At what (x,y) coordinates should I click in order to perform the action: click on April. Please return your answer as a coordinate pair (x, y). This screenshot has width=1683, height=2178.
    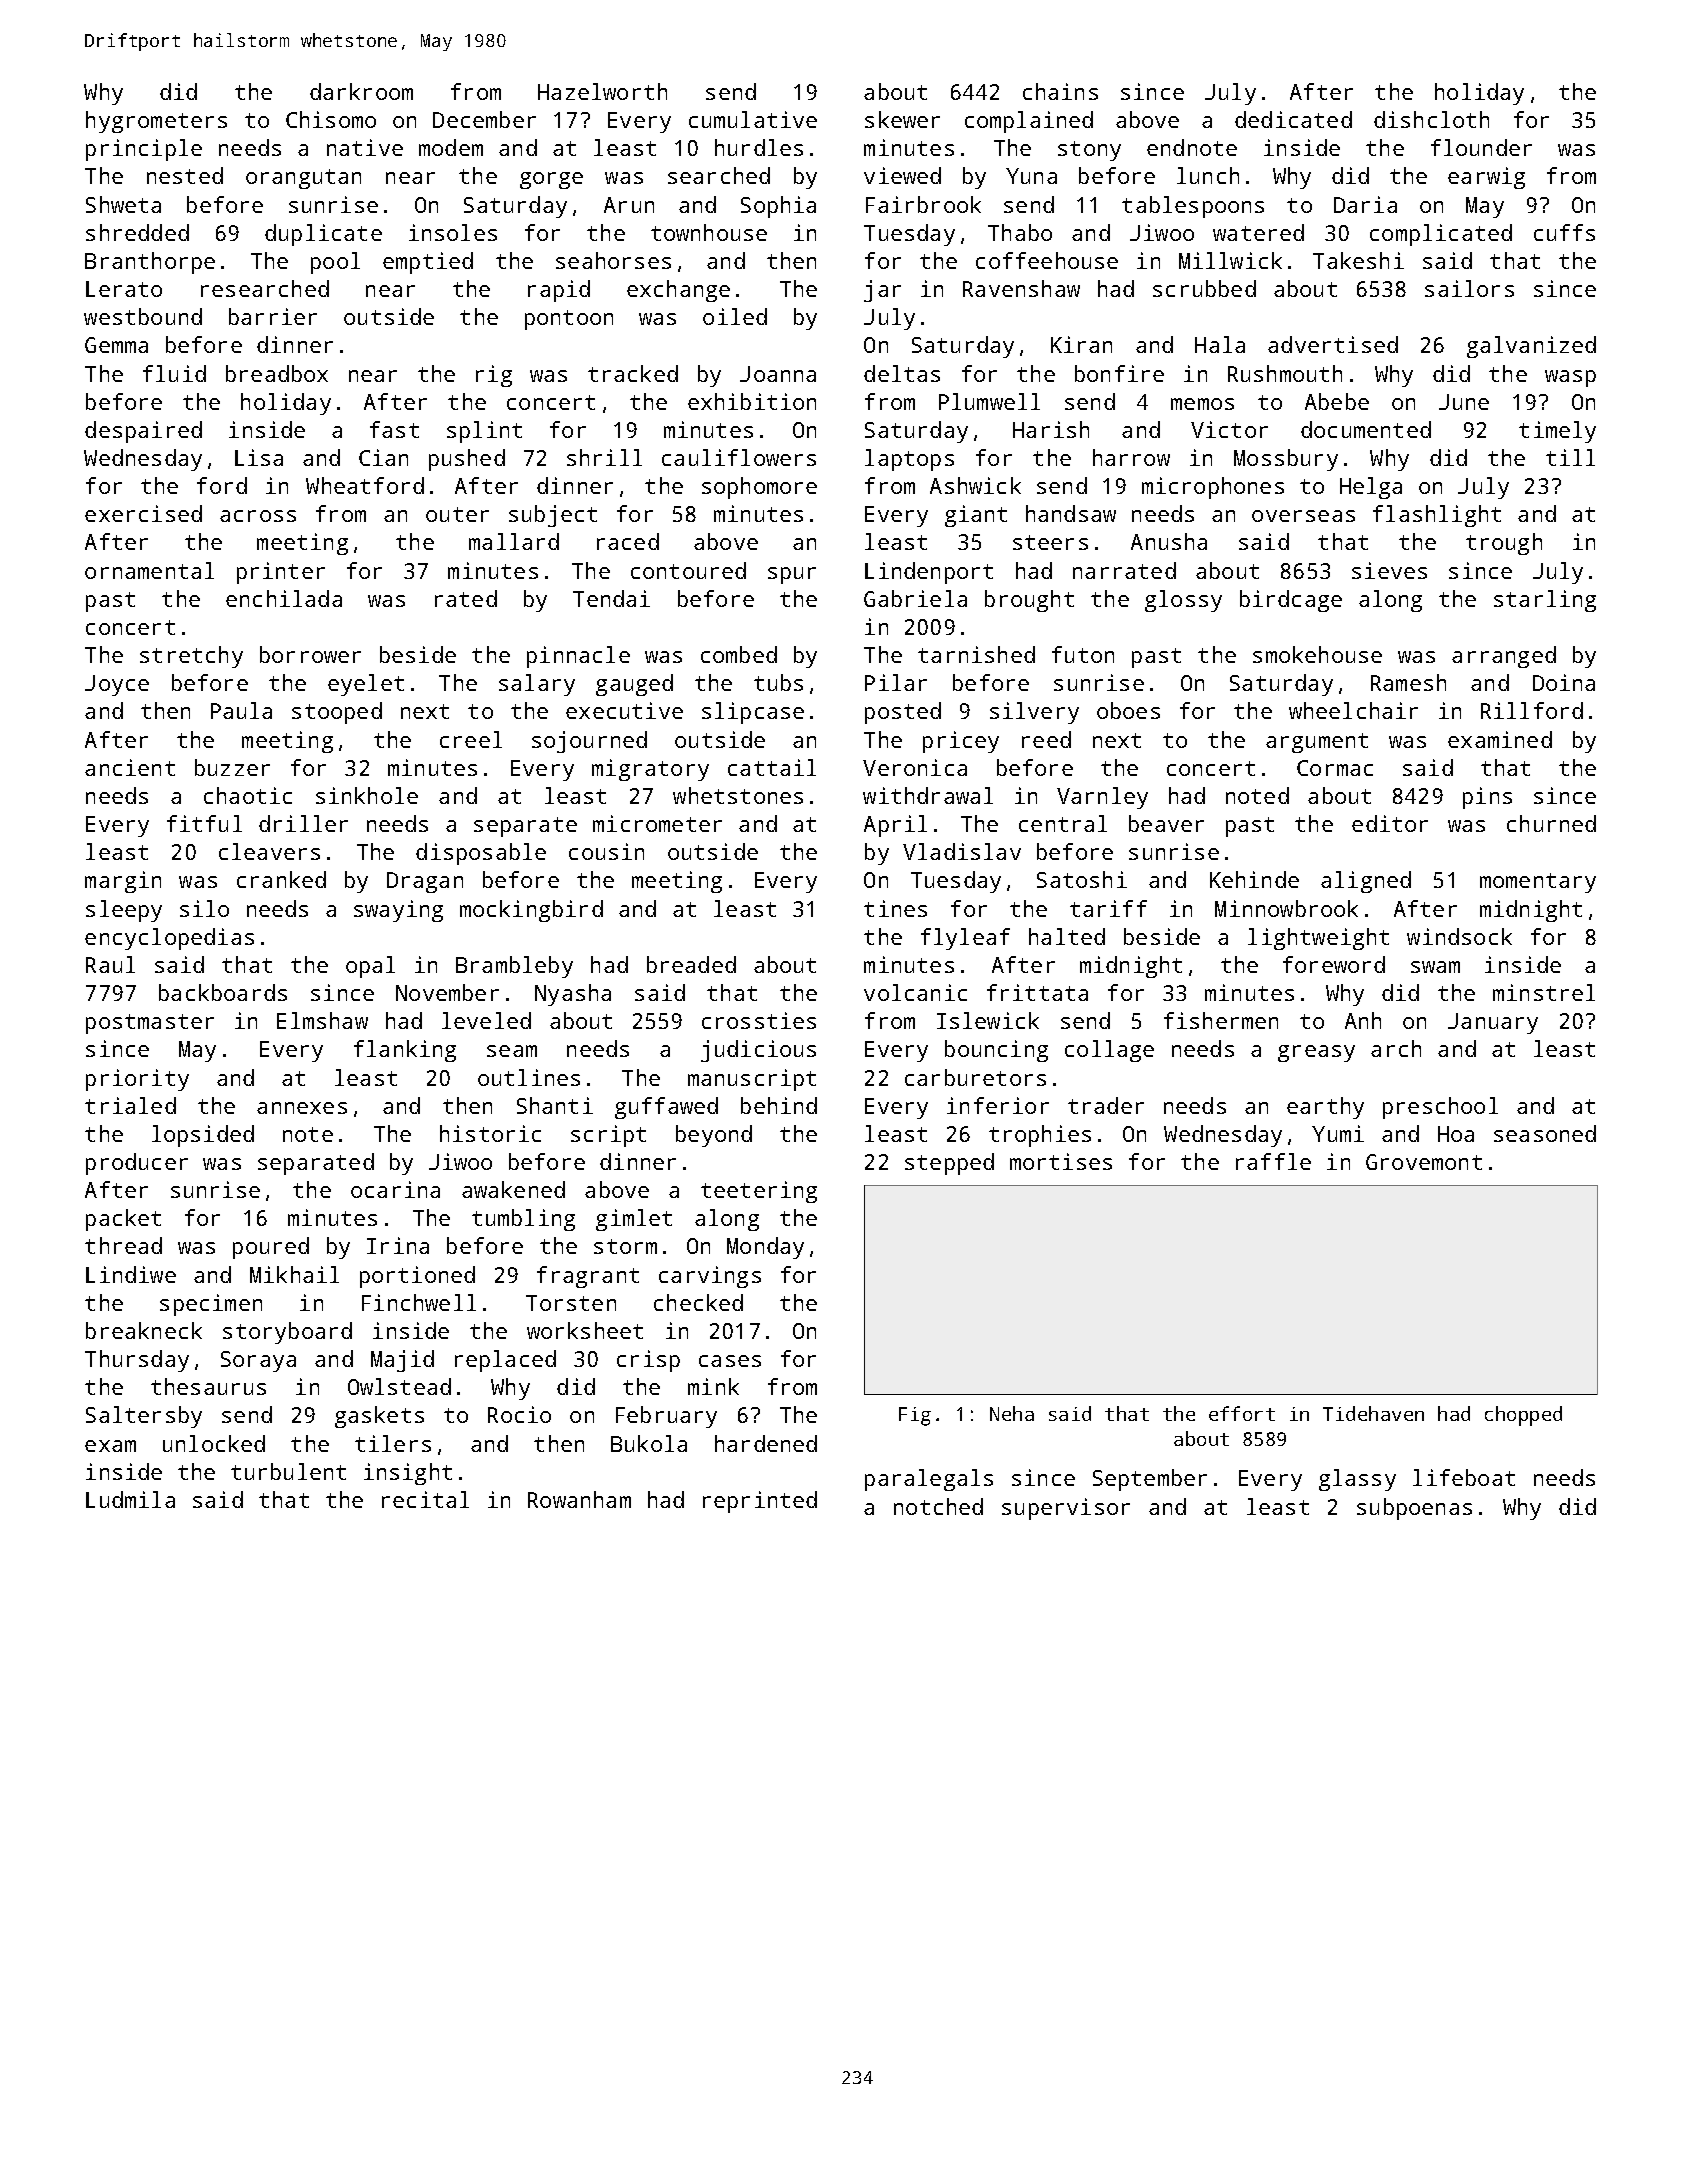
    Looking at the image, I should click on (895, 826).
